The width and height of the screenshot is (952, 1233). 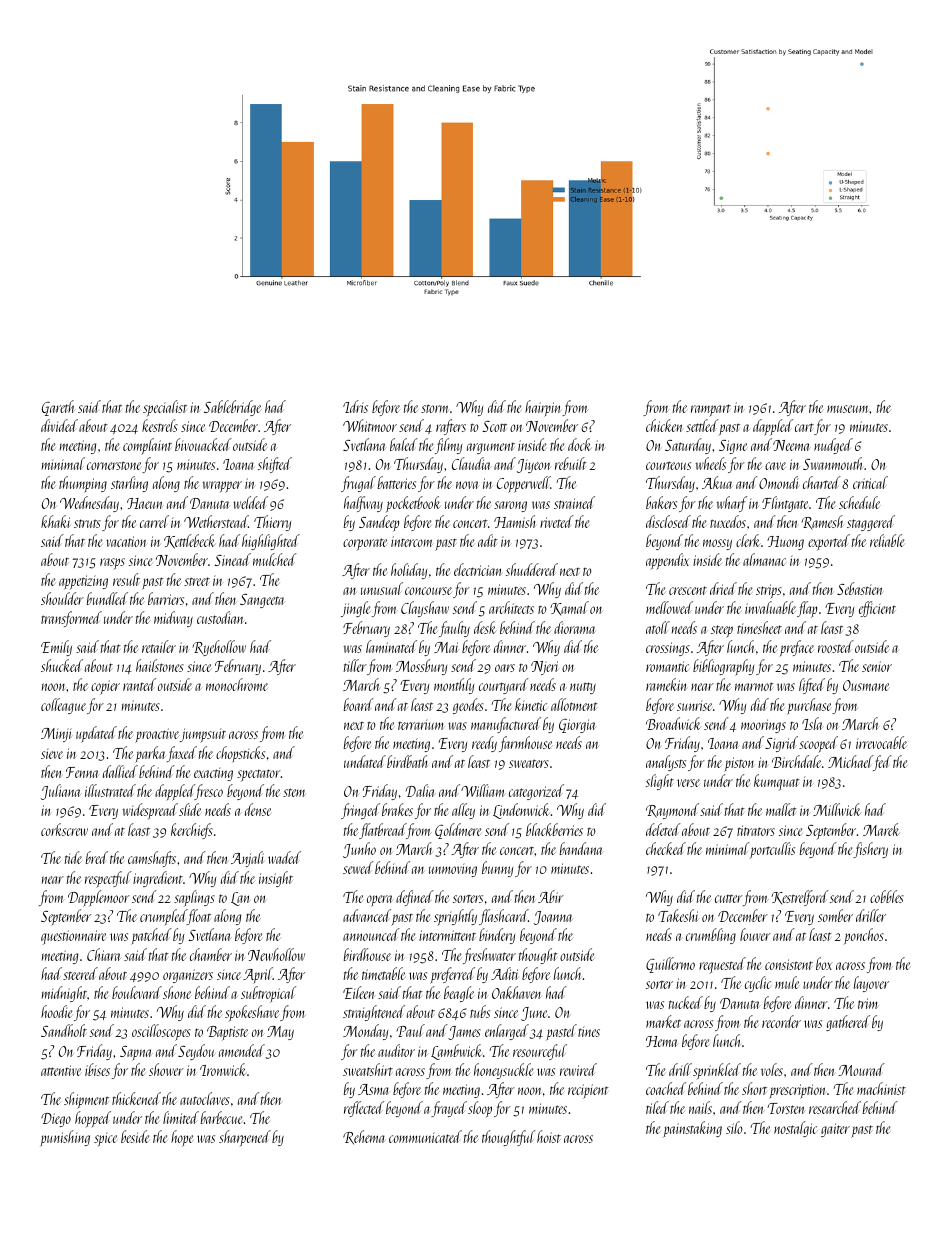 What do you see at coordinates (729, 898) in the screenshot?
I see `cutter` at bounding box center [729, 898].
